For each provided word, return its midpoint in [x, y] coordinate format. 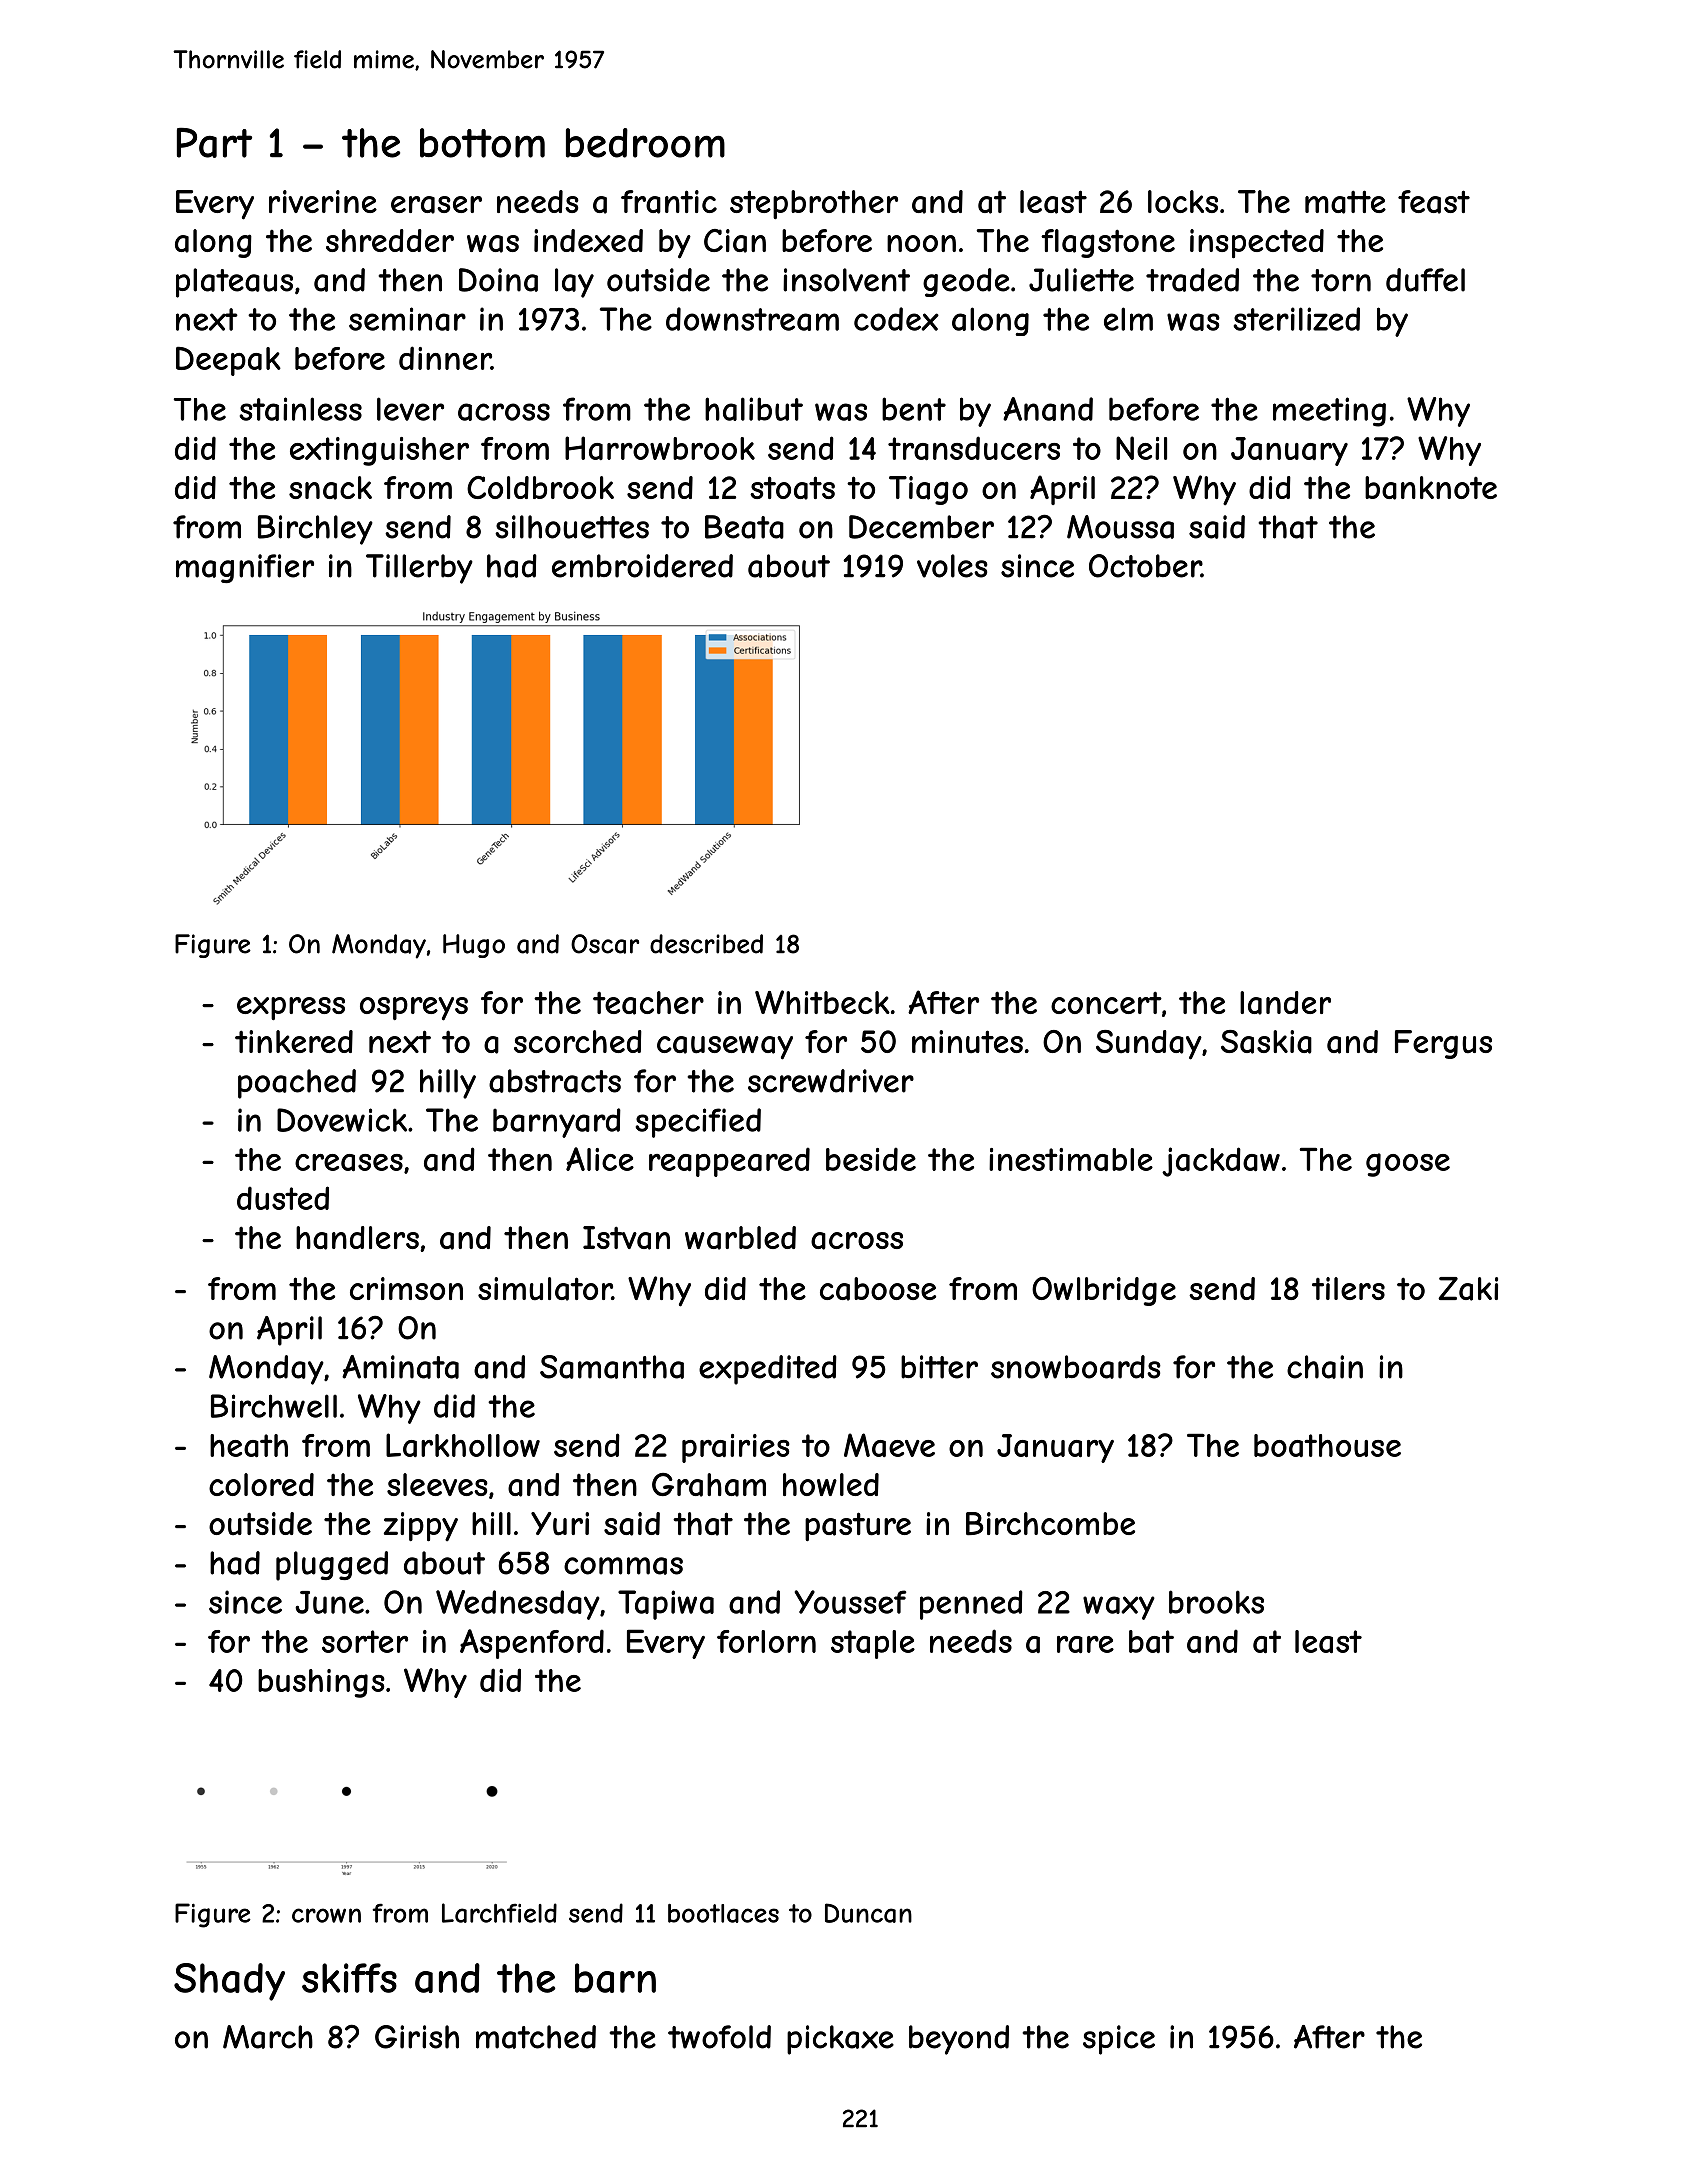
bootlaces [723, 1913]
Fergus [1443, 1044]
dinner [445, 358]
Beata [744, 527]
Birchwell [274, 1406]
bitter [939, 1367]
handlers [357, 1238]
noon [921, 243]
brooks [1216, 1602]
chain [1325, 1367]
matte [1345, 202]
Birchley [315, 530]
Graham [709, 1485]
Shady [229, 1982]
